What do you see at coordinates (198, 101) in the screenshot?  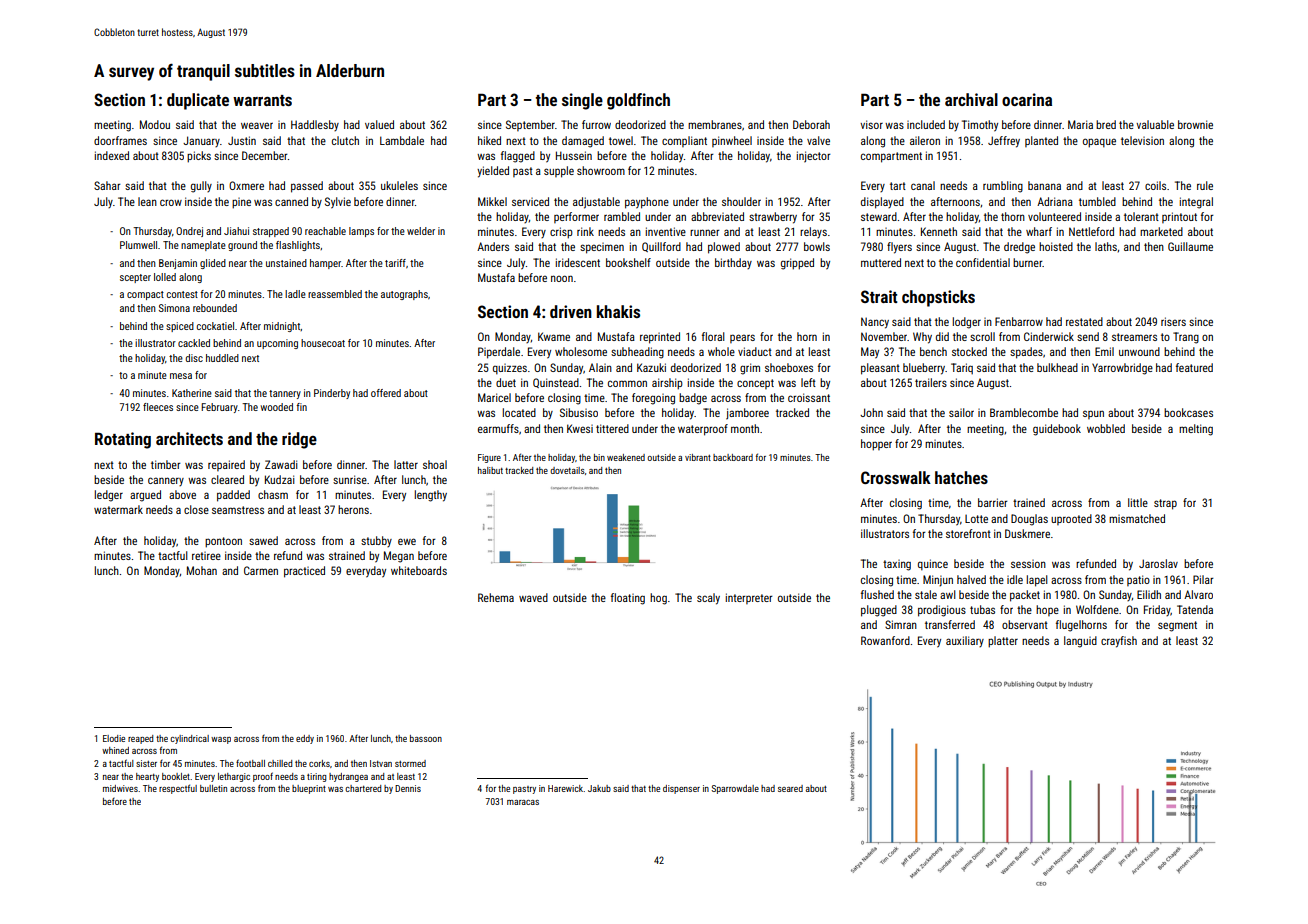 I see `duplicate` at bounding box center [198, 101].
